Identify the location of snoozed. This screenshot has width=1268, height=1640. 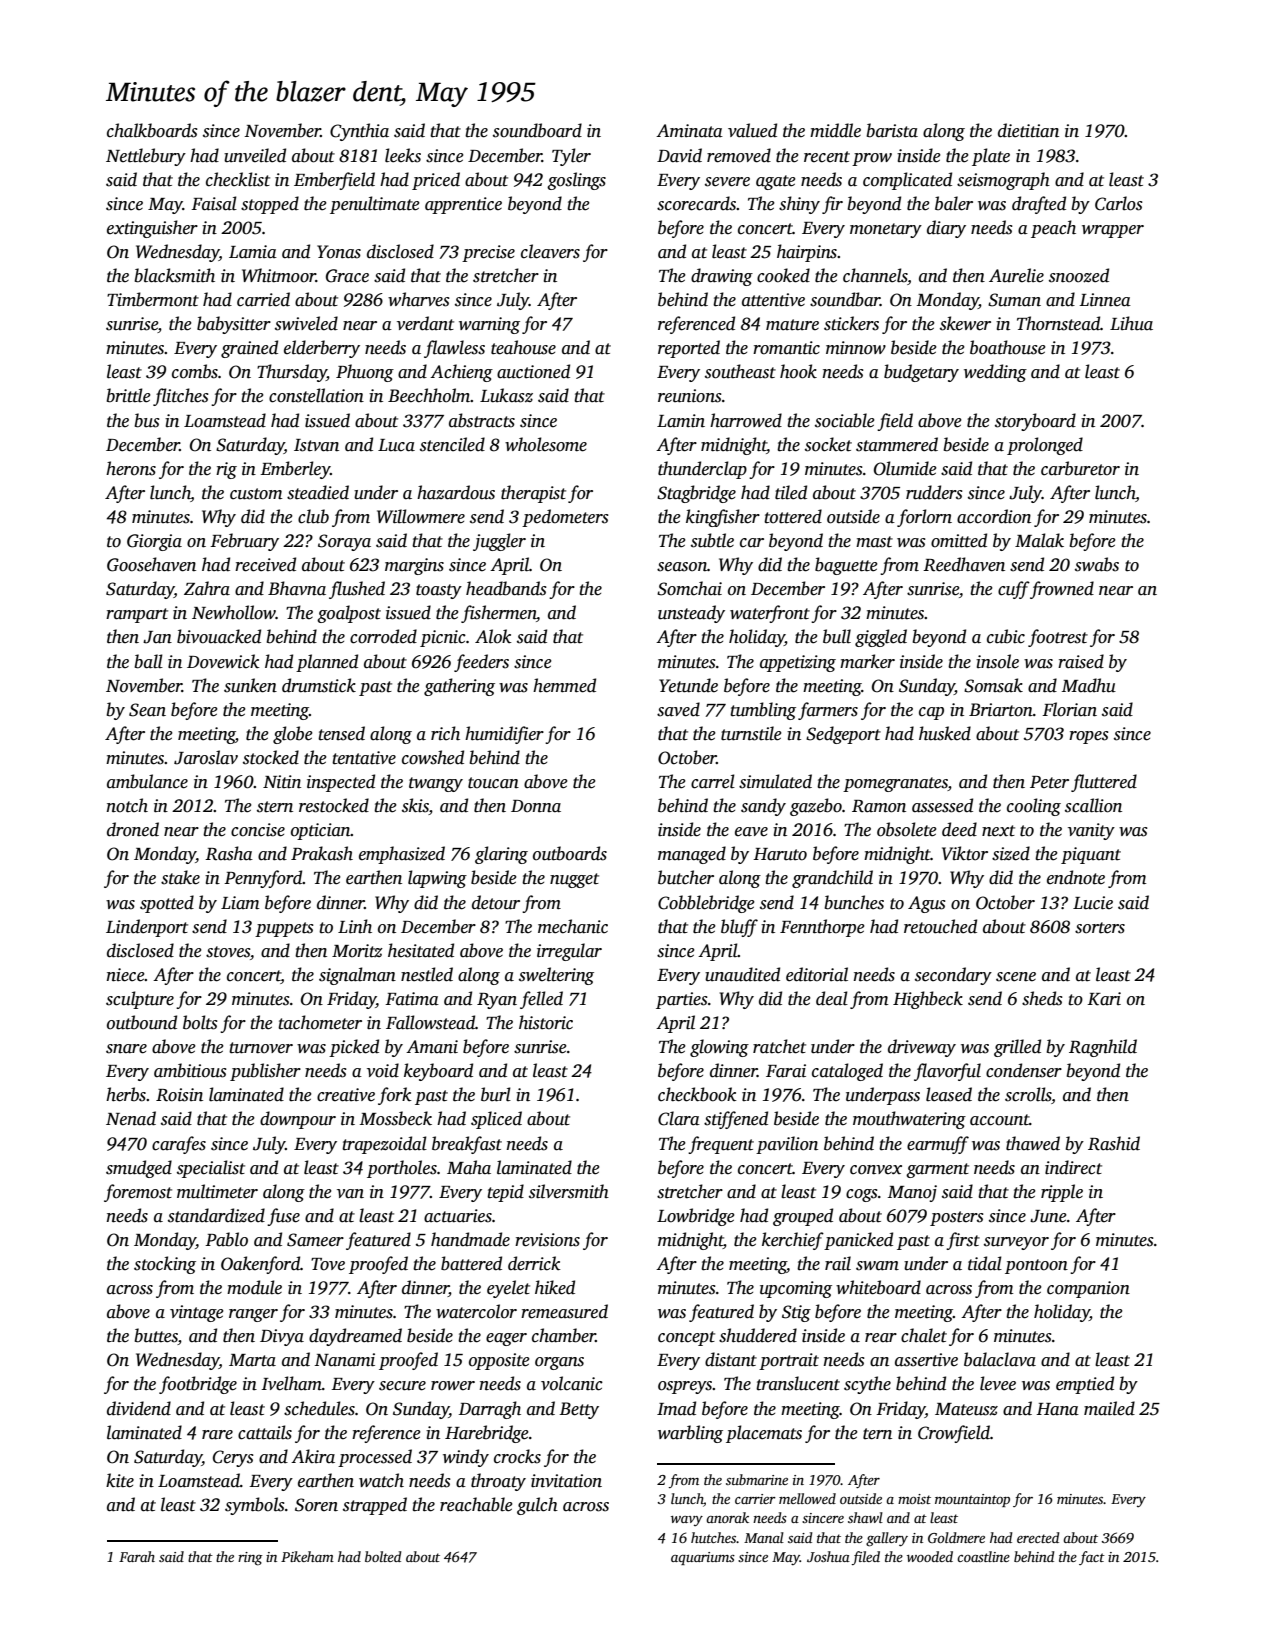
(1079, 275).
